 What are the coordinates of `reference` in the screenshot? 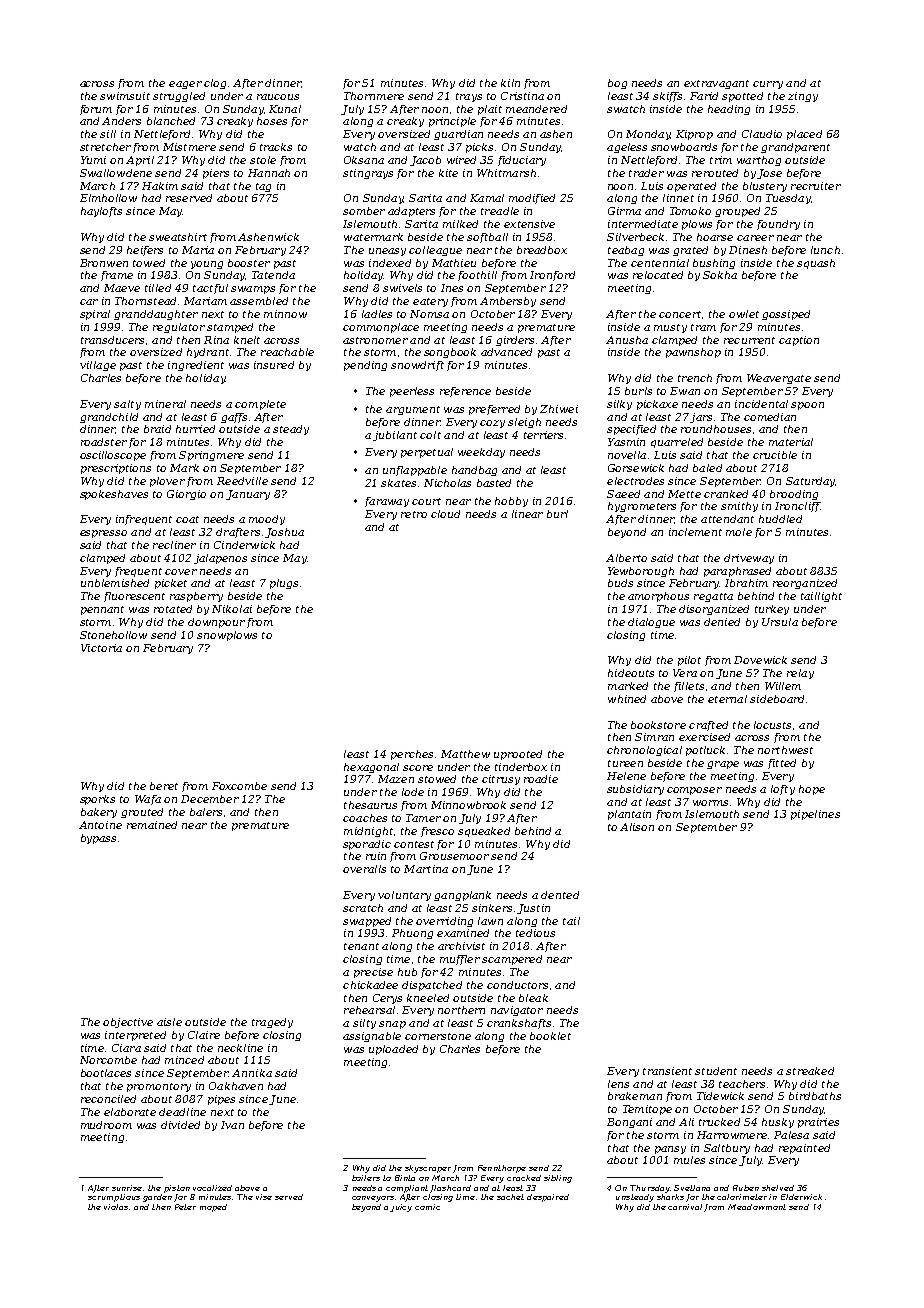 It's located at (465, 392).
